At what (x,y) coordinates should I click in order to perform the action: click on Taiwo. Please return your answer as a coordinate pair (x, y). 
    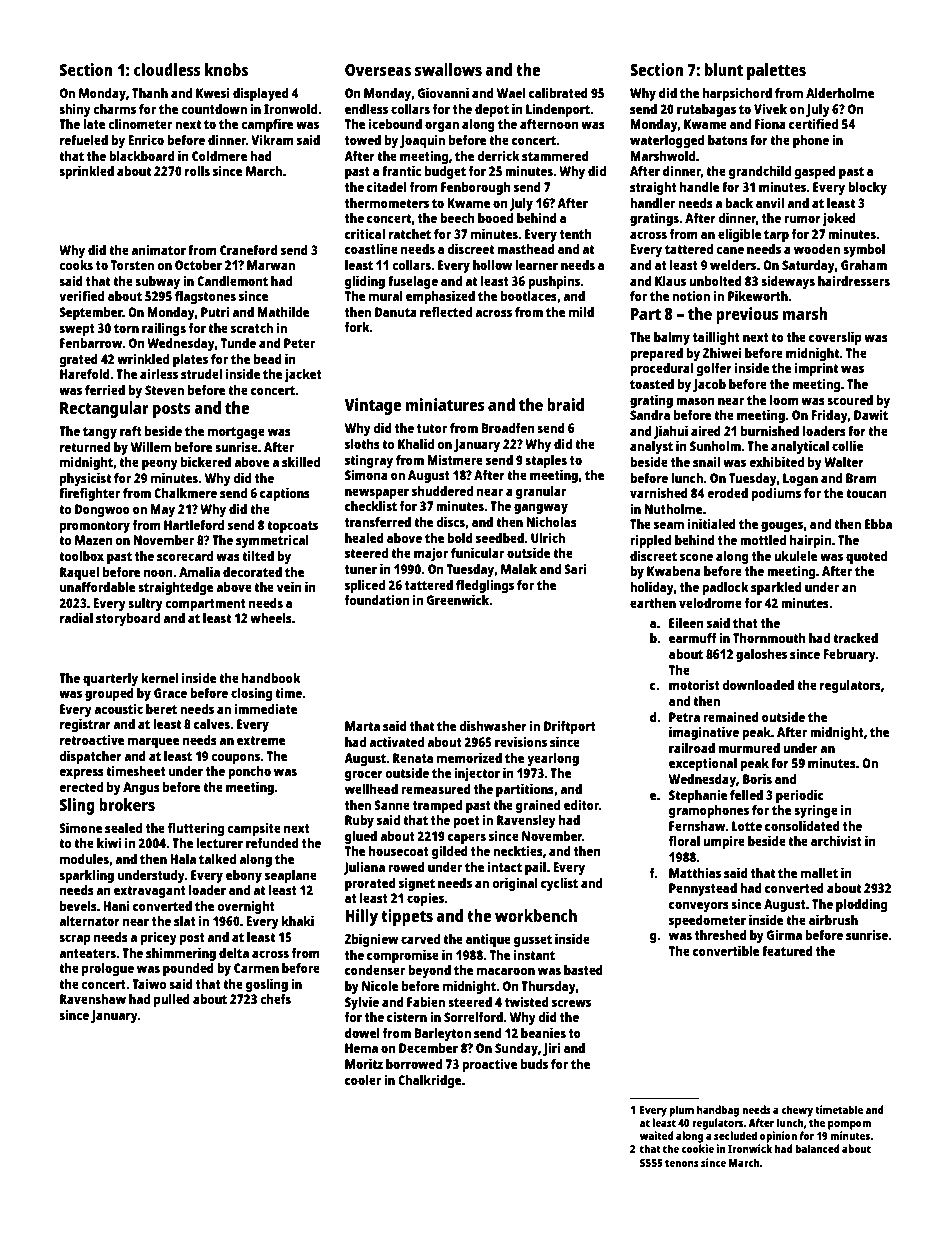
    Looking at the image, I should click on (149, 983).
